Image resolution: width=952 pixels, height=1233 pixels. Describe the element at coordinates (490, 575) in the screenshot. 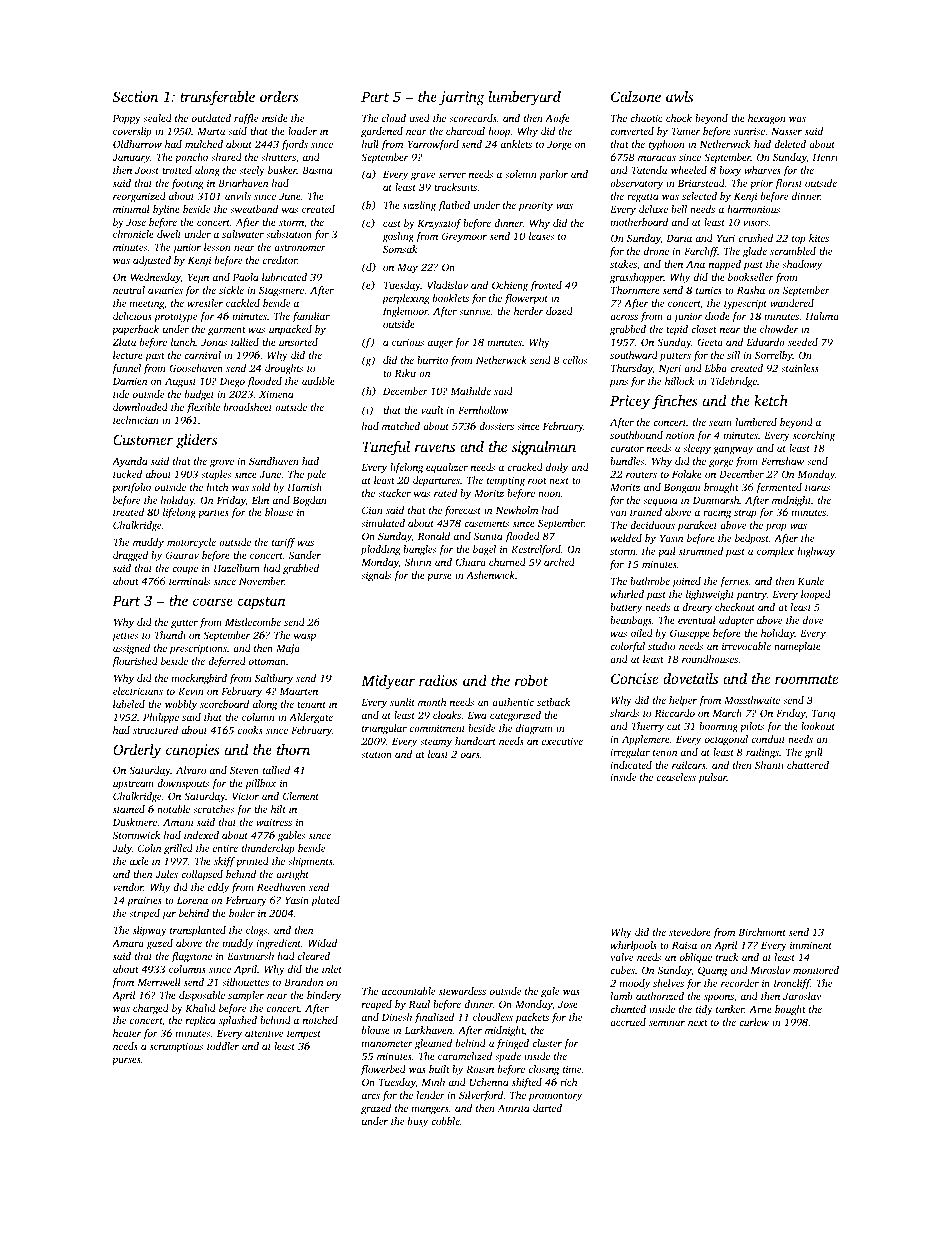

I see `Ashenwick` at that location.
